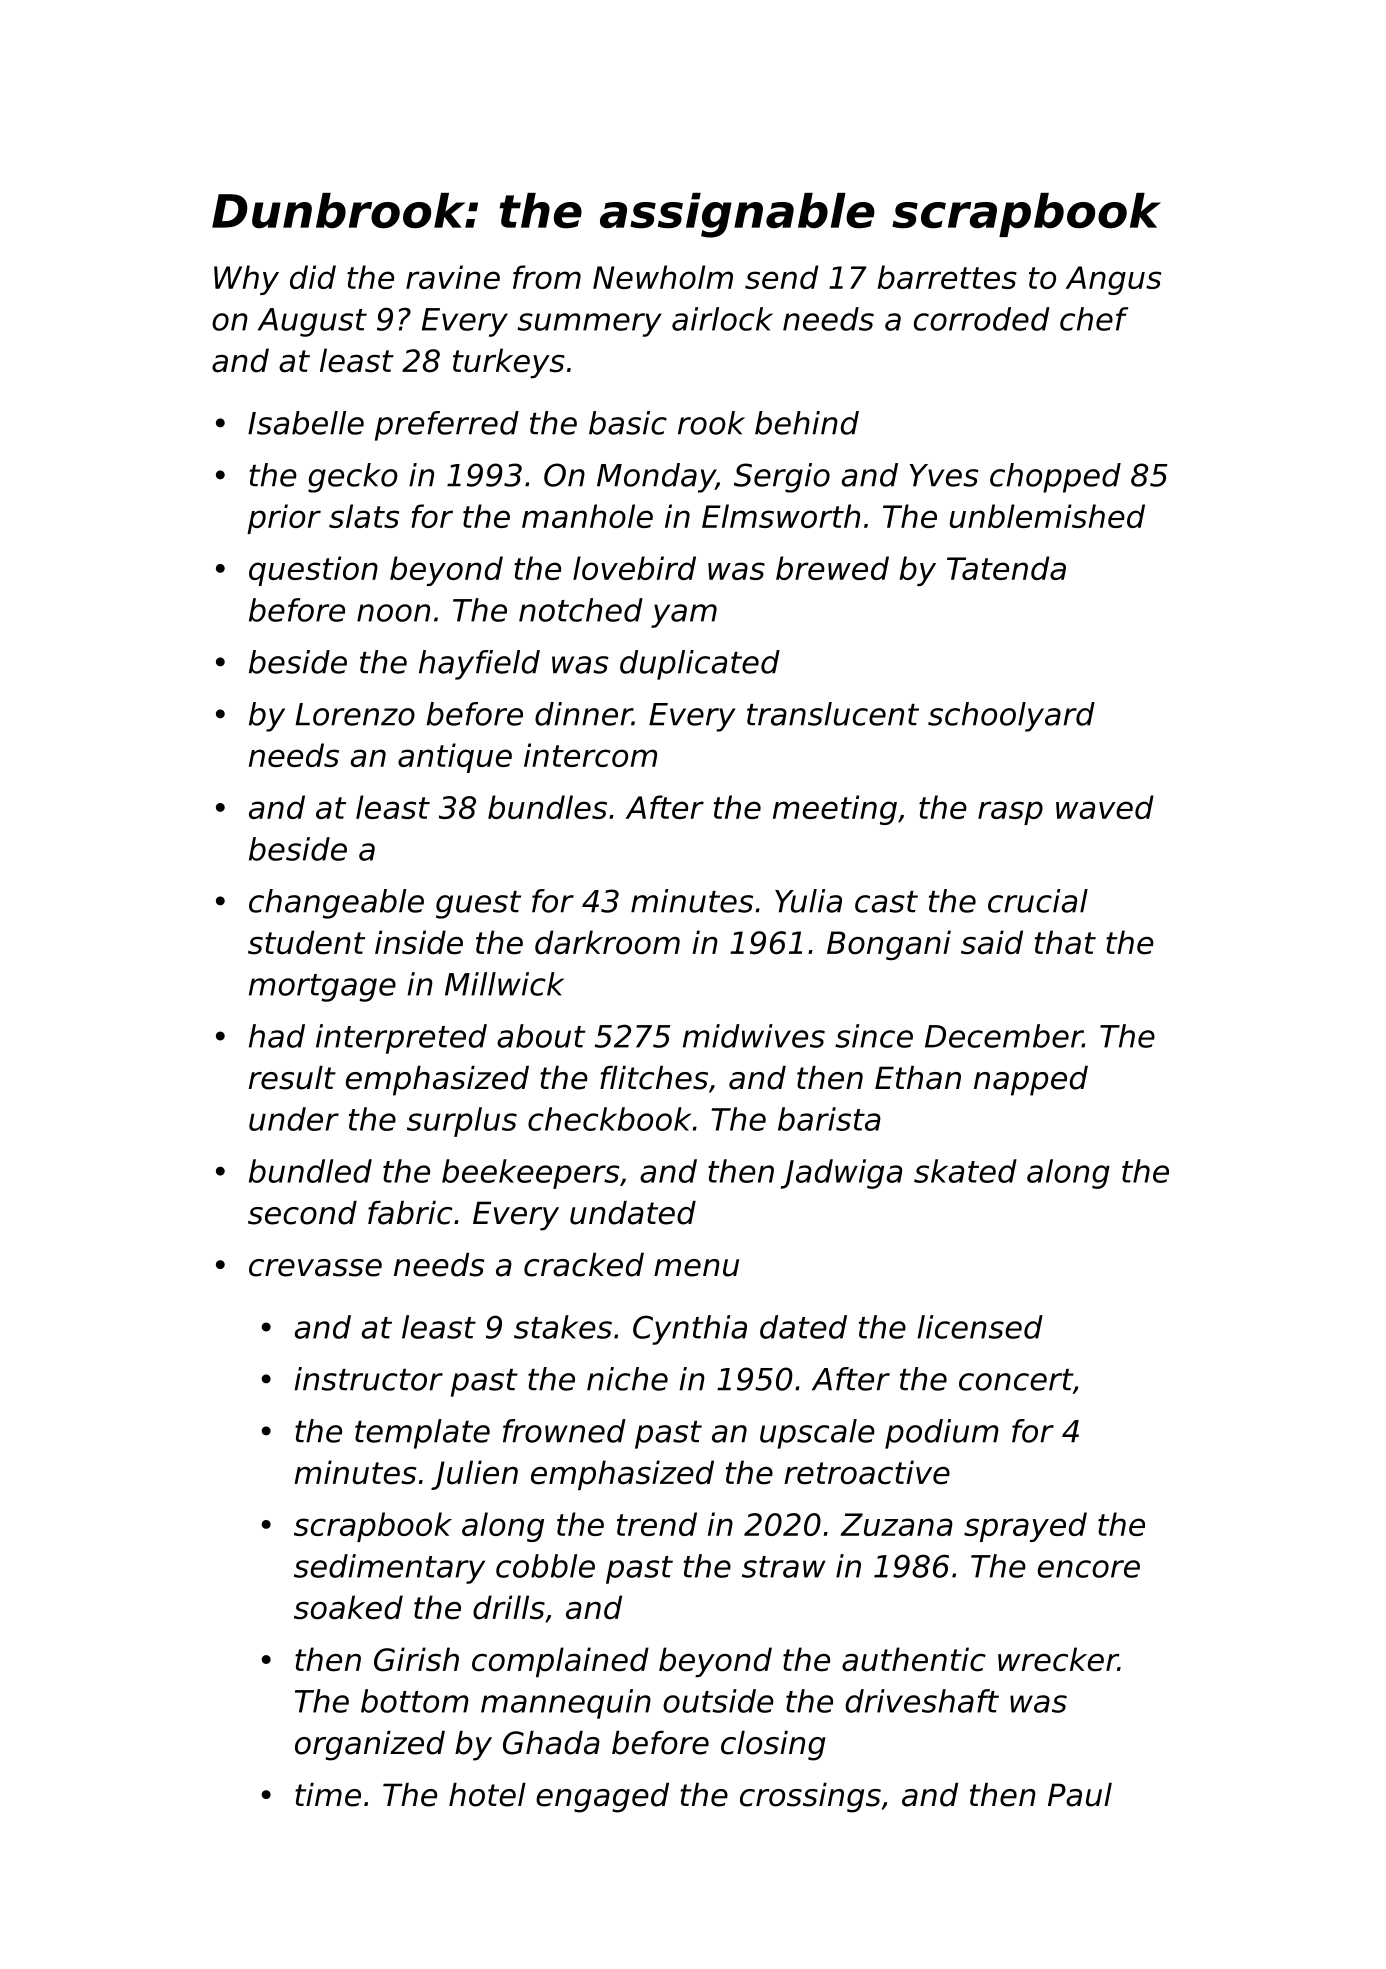 The width and height of the image is (1386, 1969). I want to click on Newholm, so click(663, 277).
